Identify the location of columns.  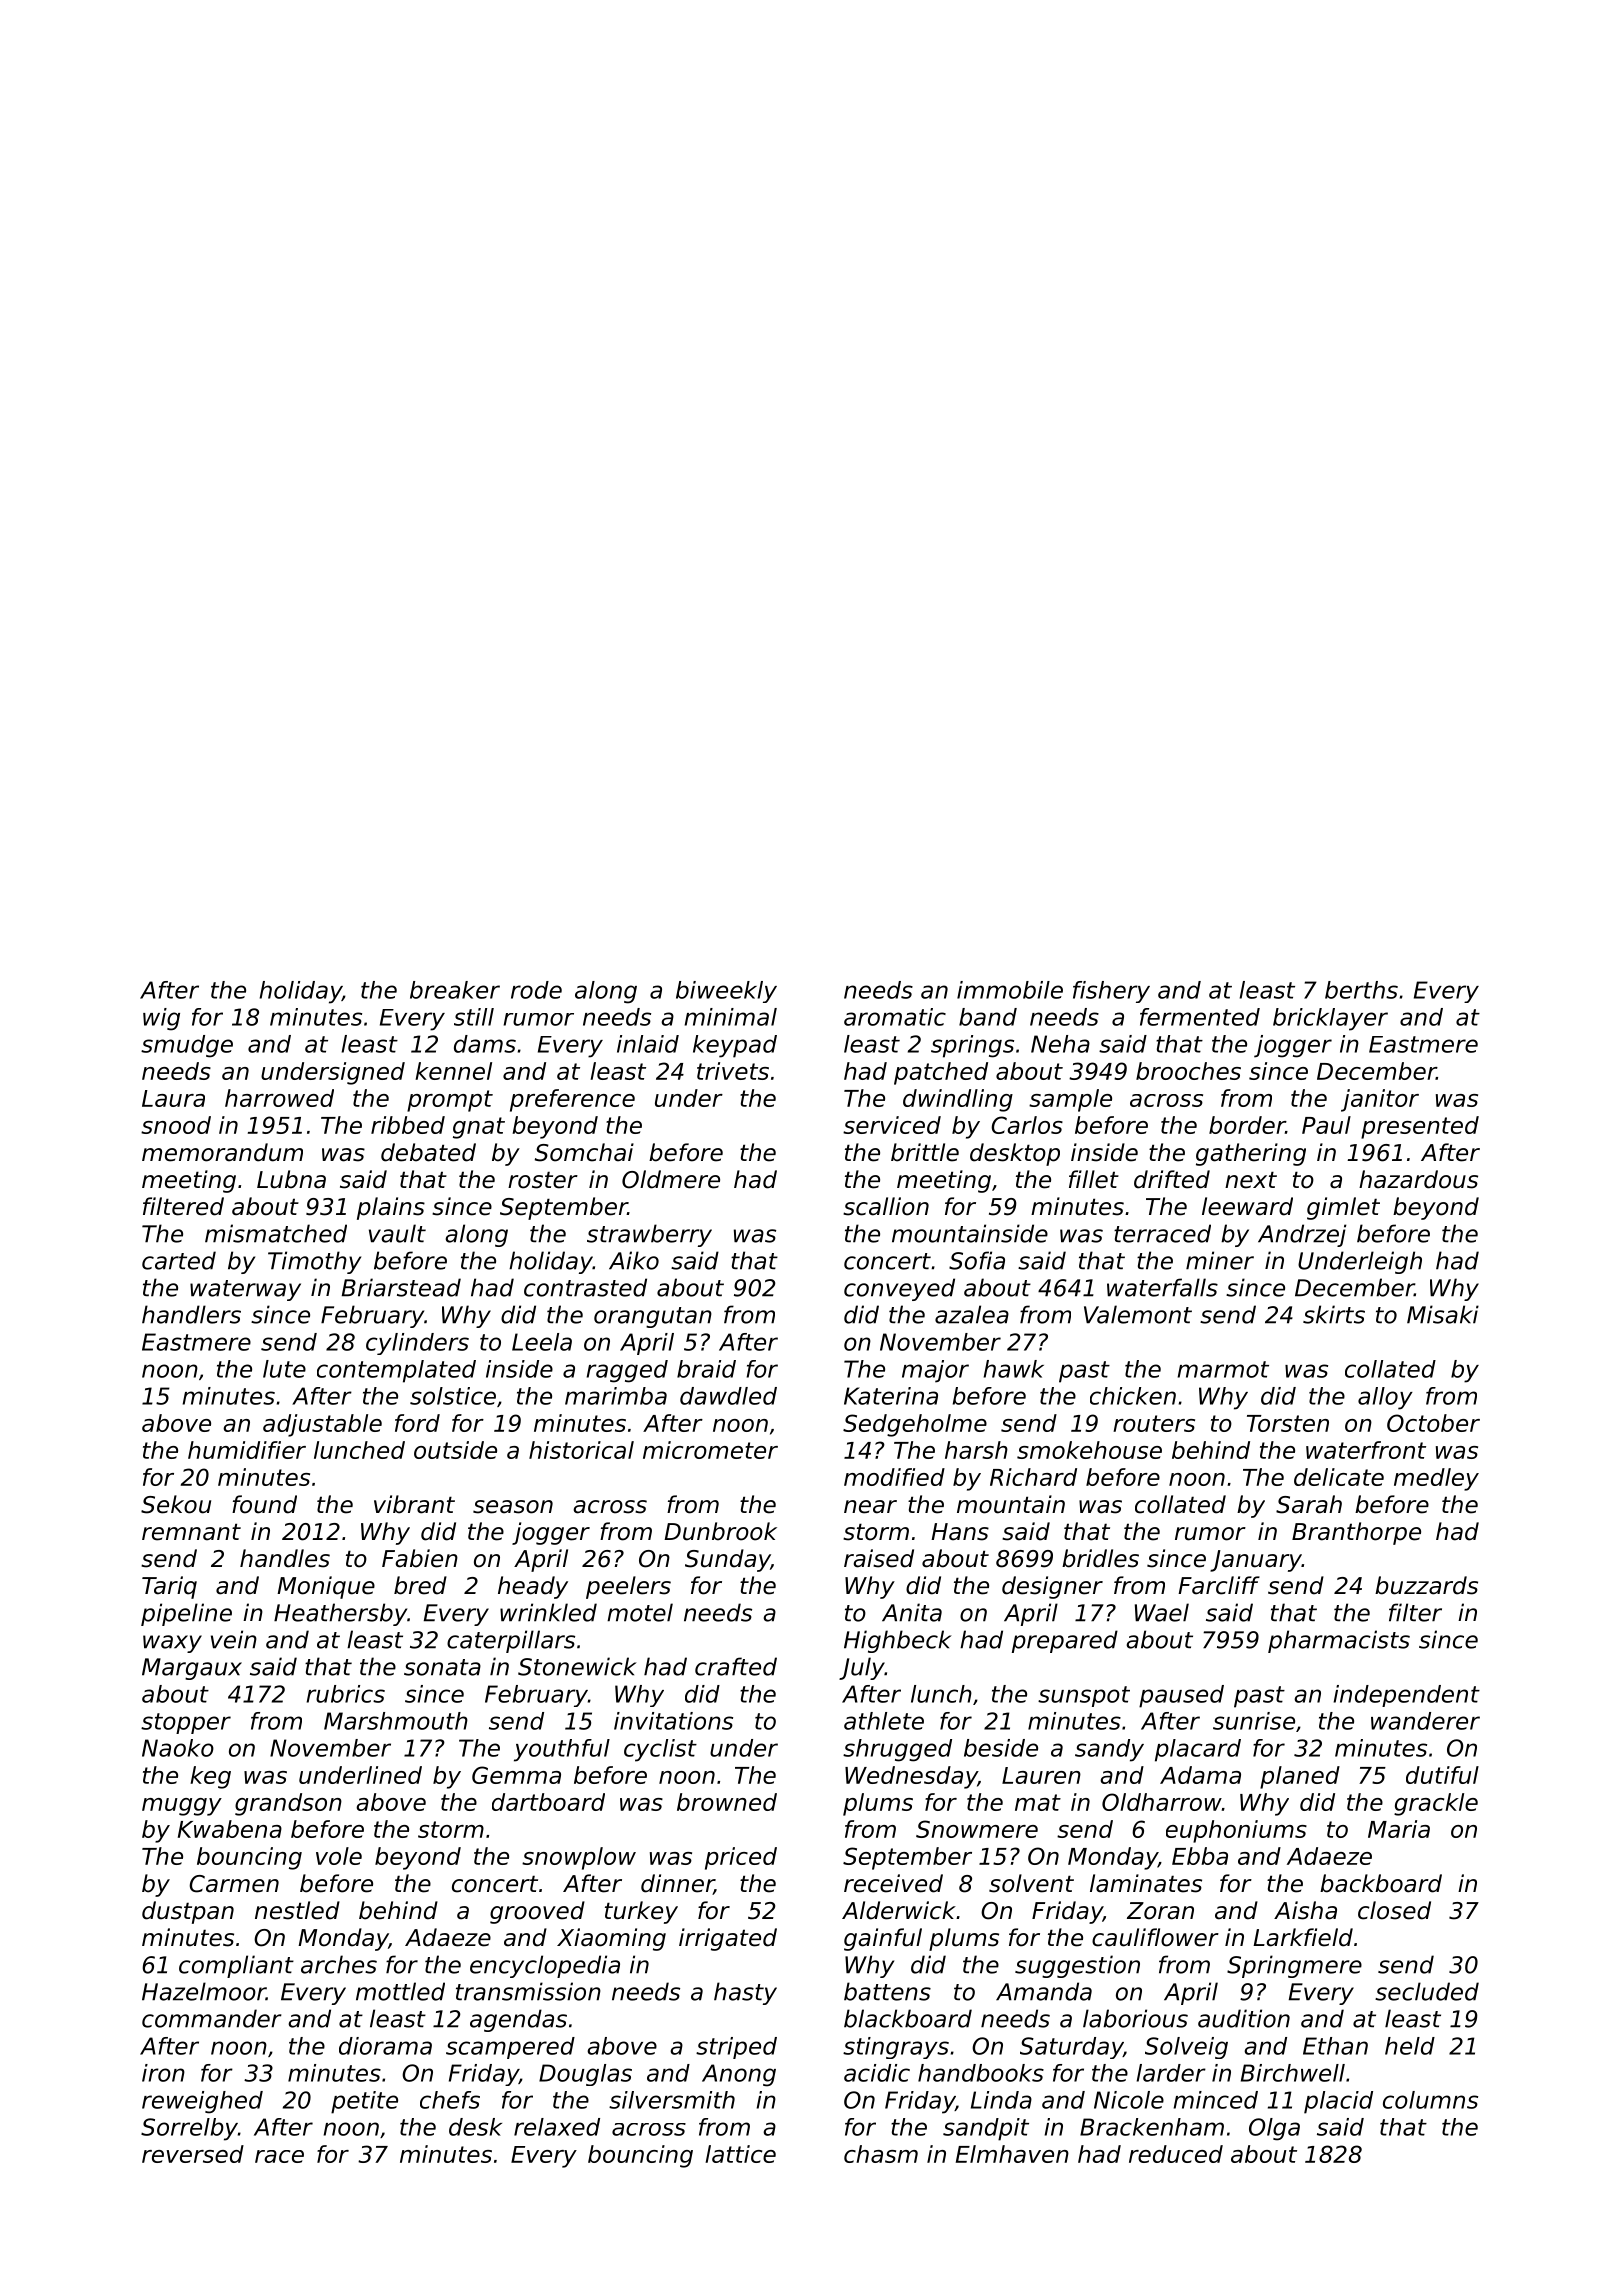
(1430, 2100).
